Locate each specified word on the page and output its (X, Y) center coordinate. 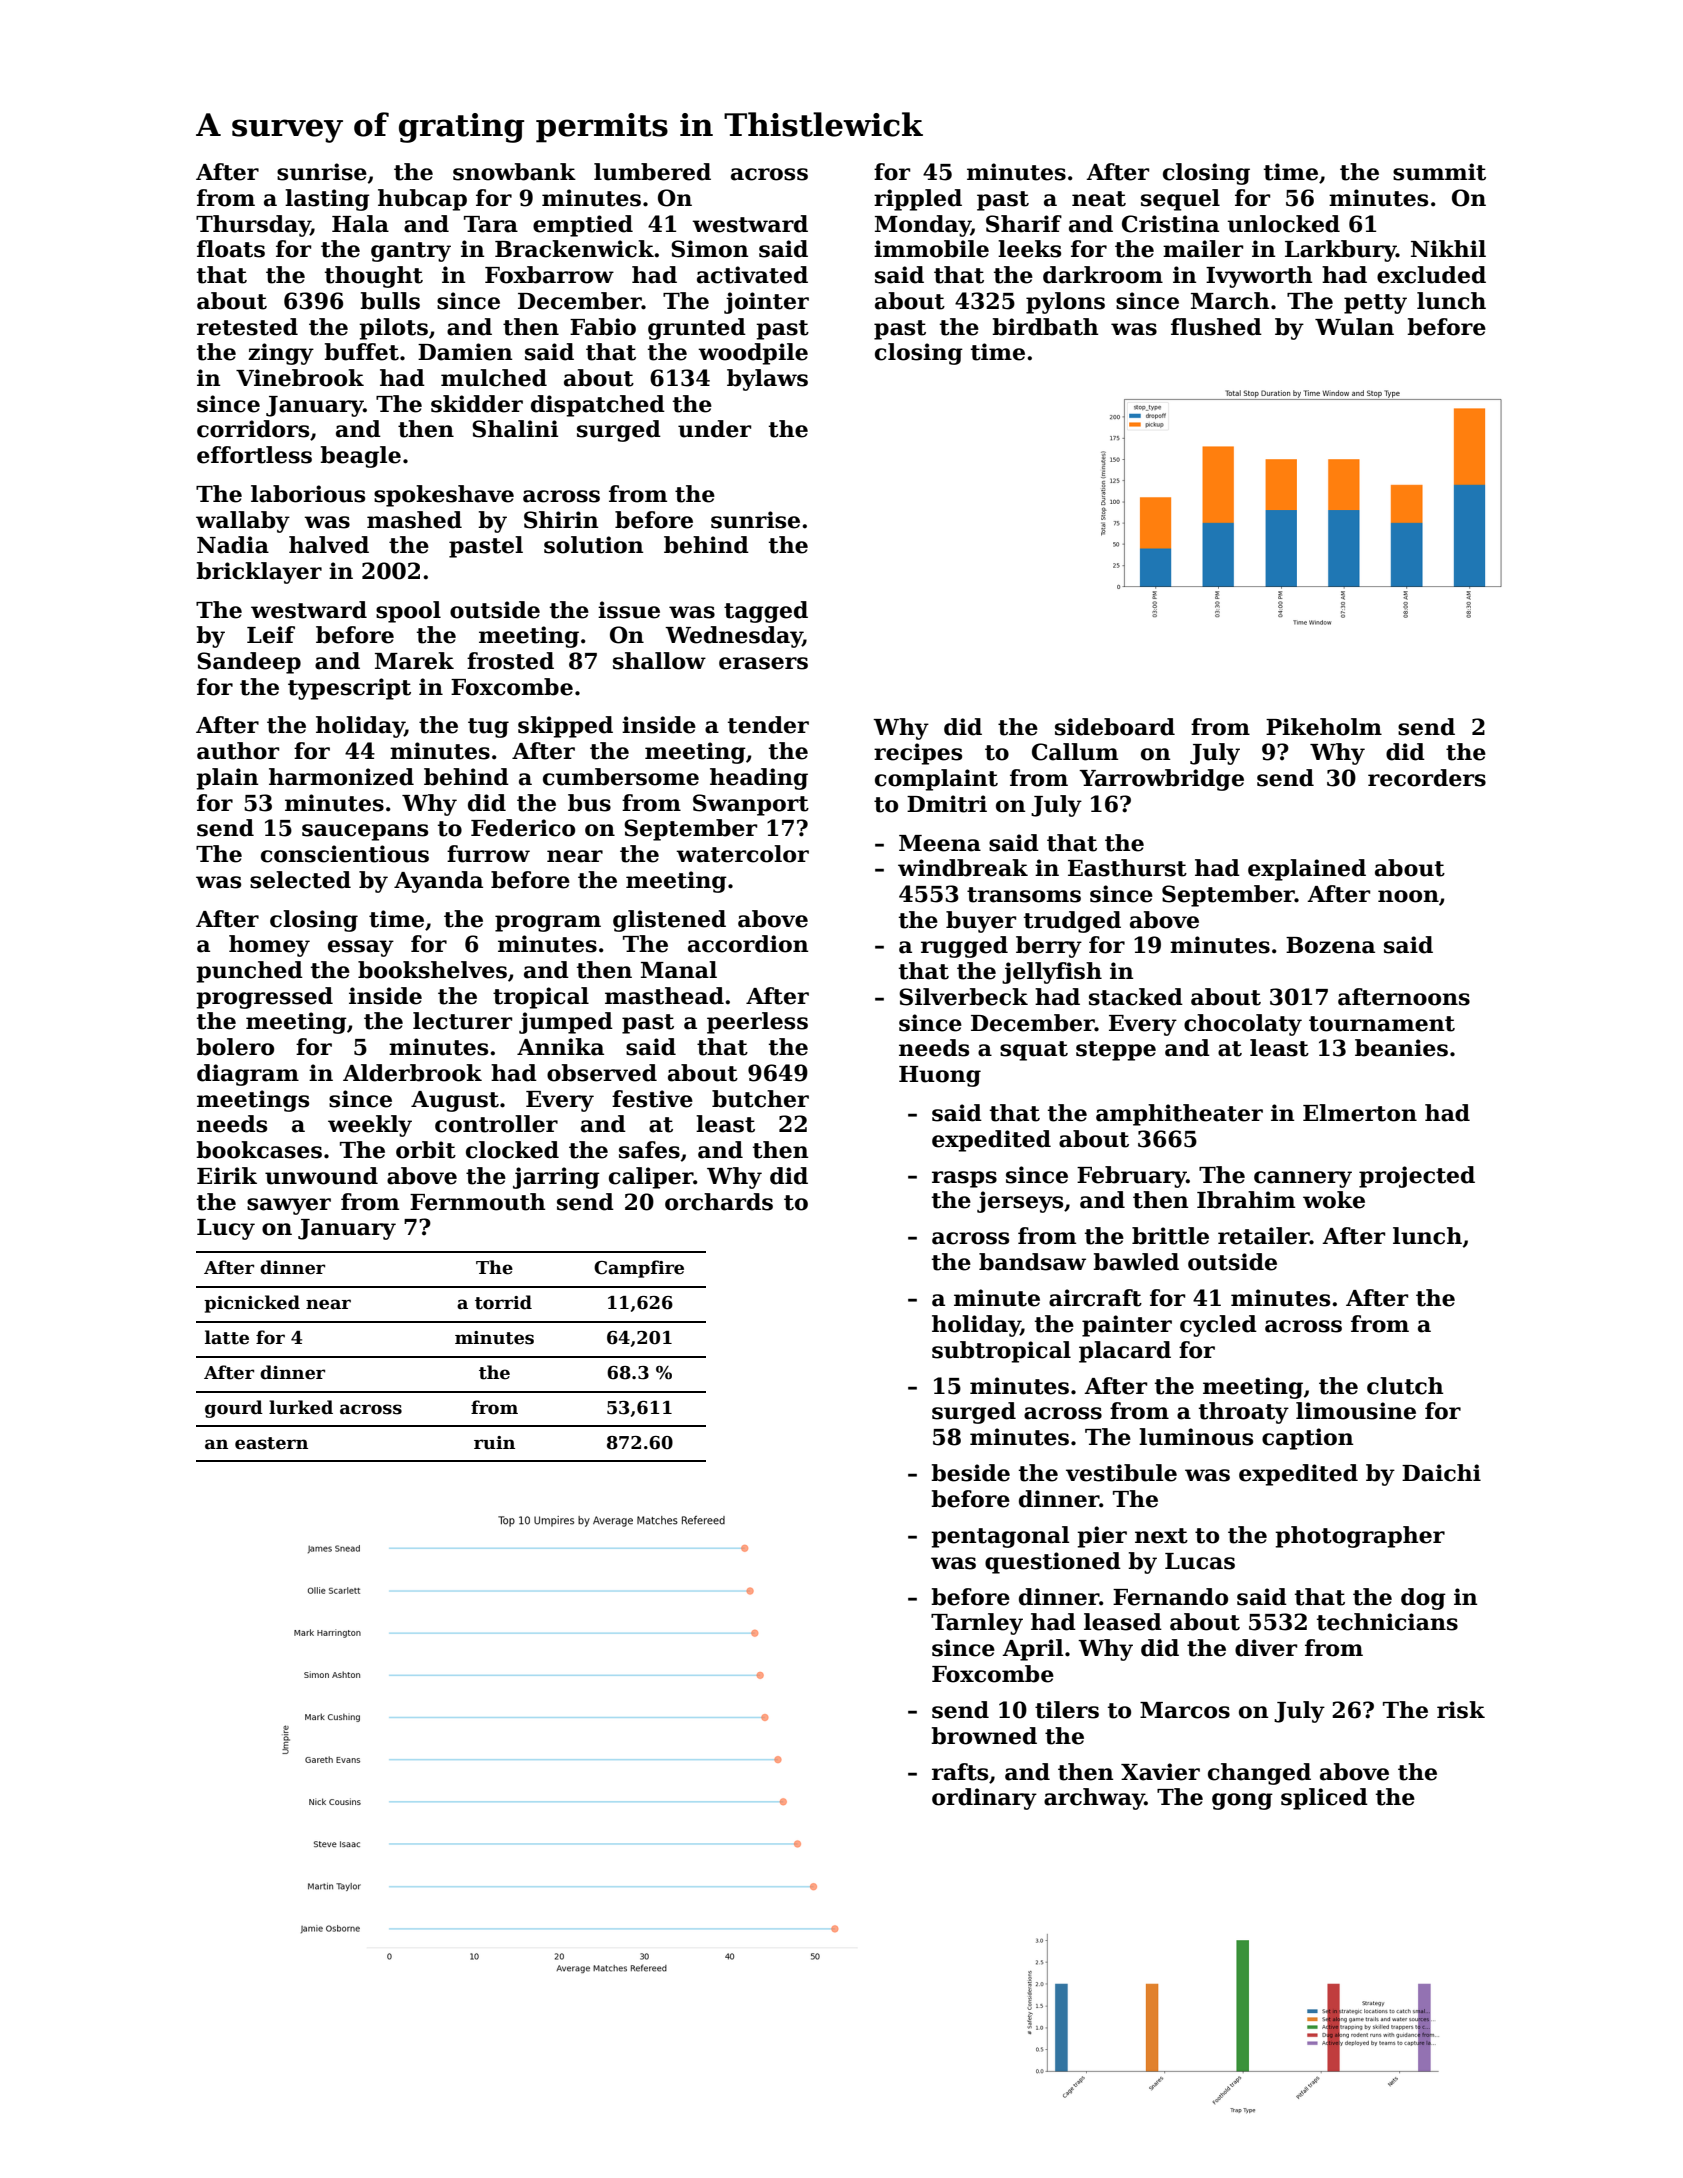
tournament (1382, 1024)
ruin (494, 1443)
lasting (327, 200)
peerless (757, 1023)
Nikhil (1448, 248)
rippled (918, 200)
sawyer (289, 1206)
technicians (1387, 1622)
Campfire (639, 1269)
